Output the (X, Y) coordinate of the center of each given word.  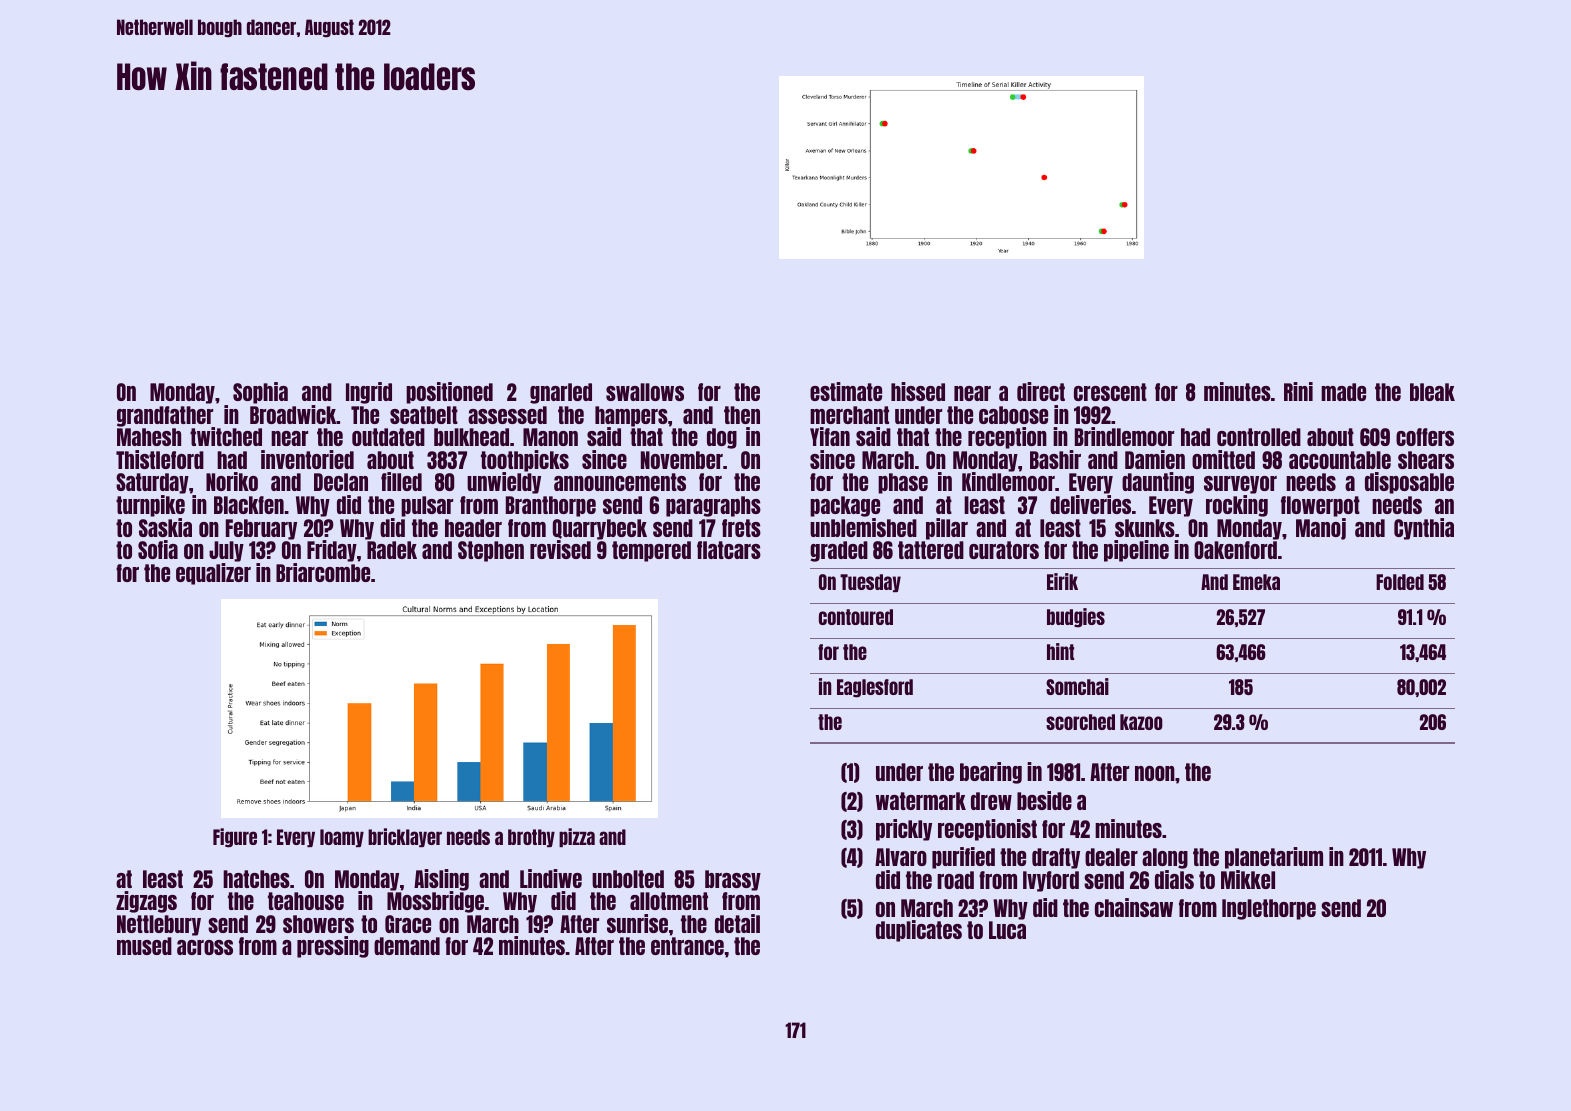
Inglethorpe (1269, 909)
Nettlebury (159, 925)
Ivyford (1051, 881)
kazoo (1141, 722)
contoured (856, 617)
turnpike (150, 506)
